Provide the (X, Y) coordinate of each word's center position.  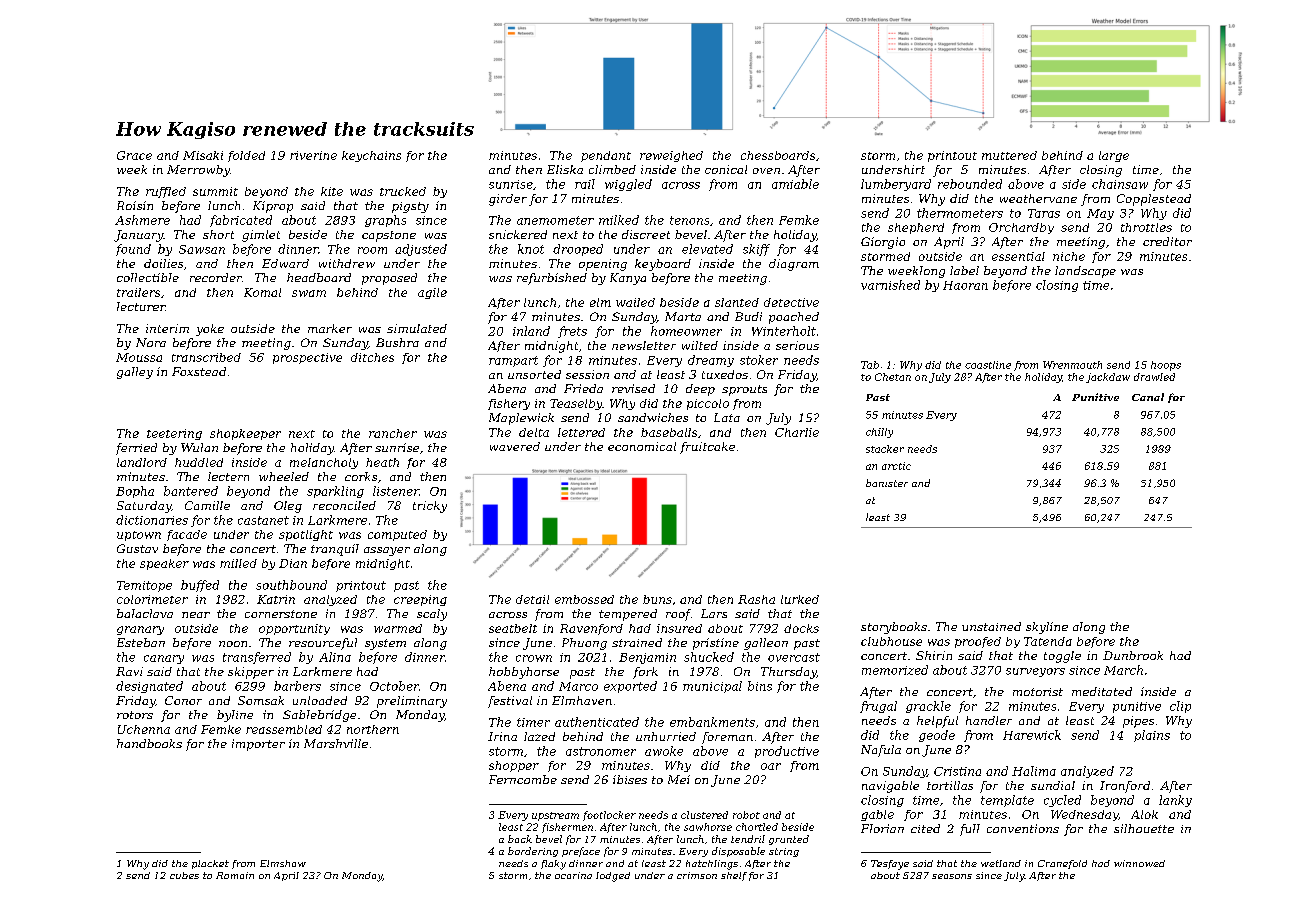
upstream (555, 816)
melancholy (324, 463)
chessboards (778, 155)
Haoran (965, 285)
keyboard (663, 265)
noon (233, 644)
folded (246, 156)
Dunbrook (1133, 655)
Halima (1034, 771)
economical (642, 446)
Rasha (756, 599)
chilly (879, 433)
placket (210, 864)
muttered (1009, 155)
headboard (319, 277)
